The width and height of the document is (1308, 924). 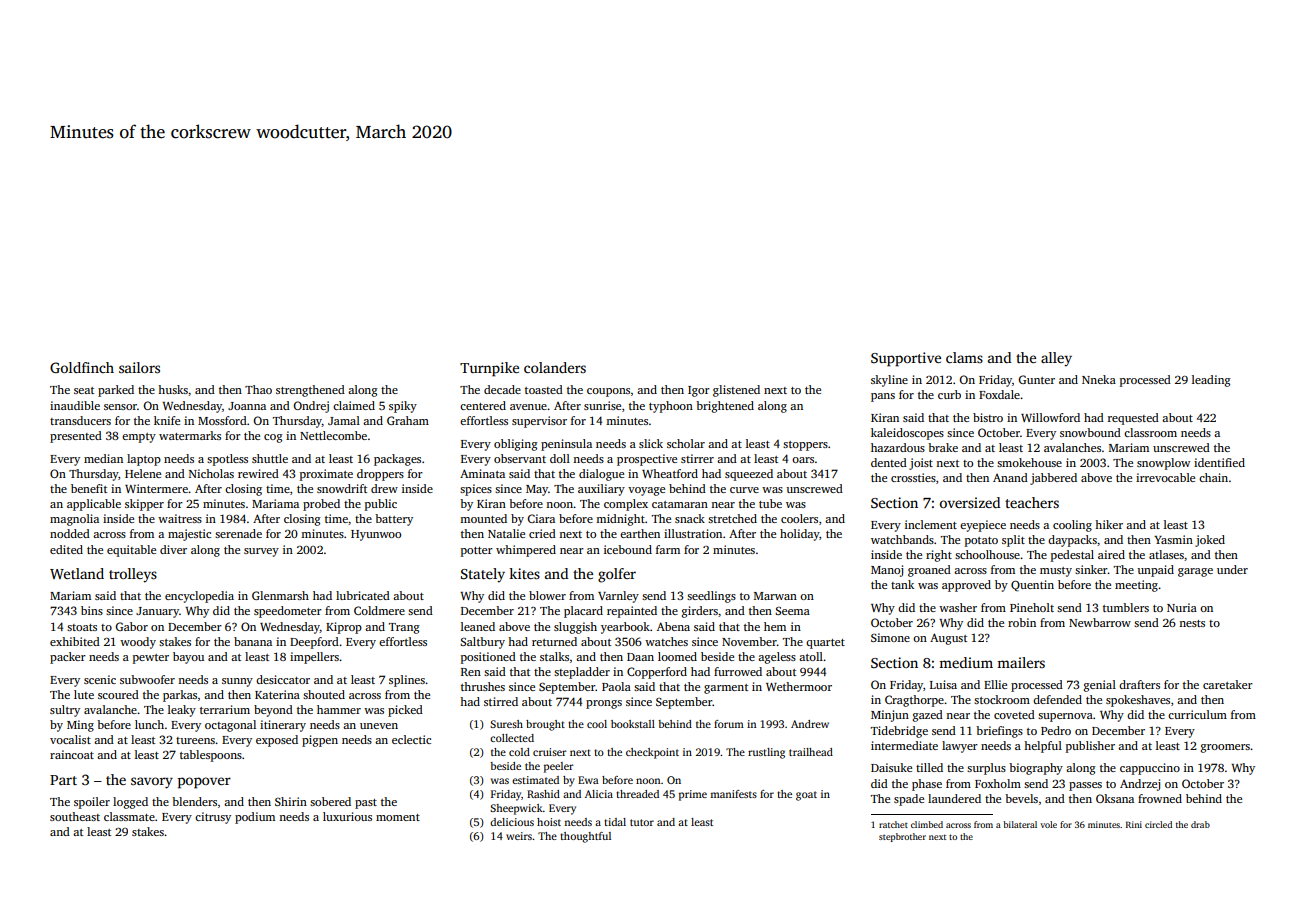 What do you see at coordinates (617, 575) in the document?
I see `golfer` at bounding box center [617, 575].
